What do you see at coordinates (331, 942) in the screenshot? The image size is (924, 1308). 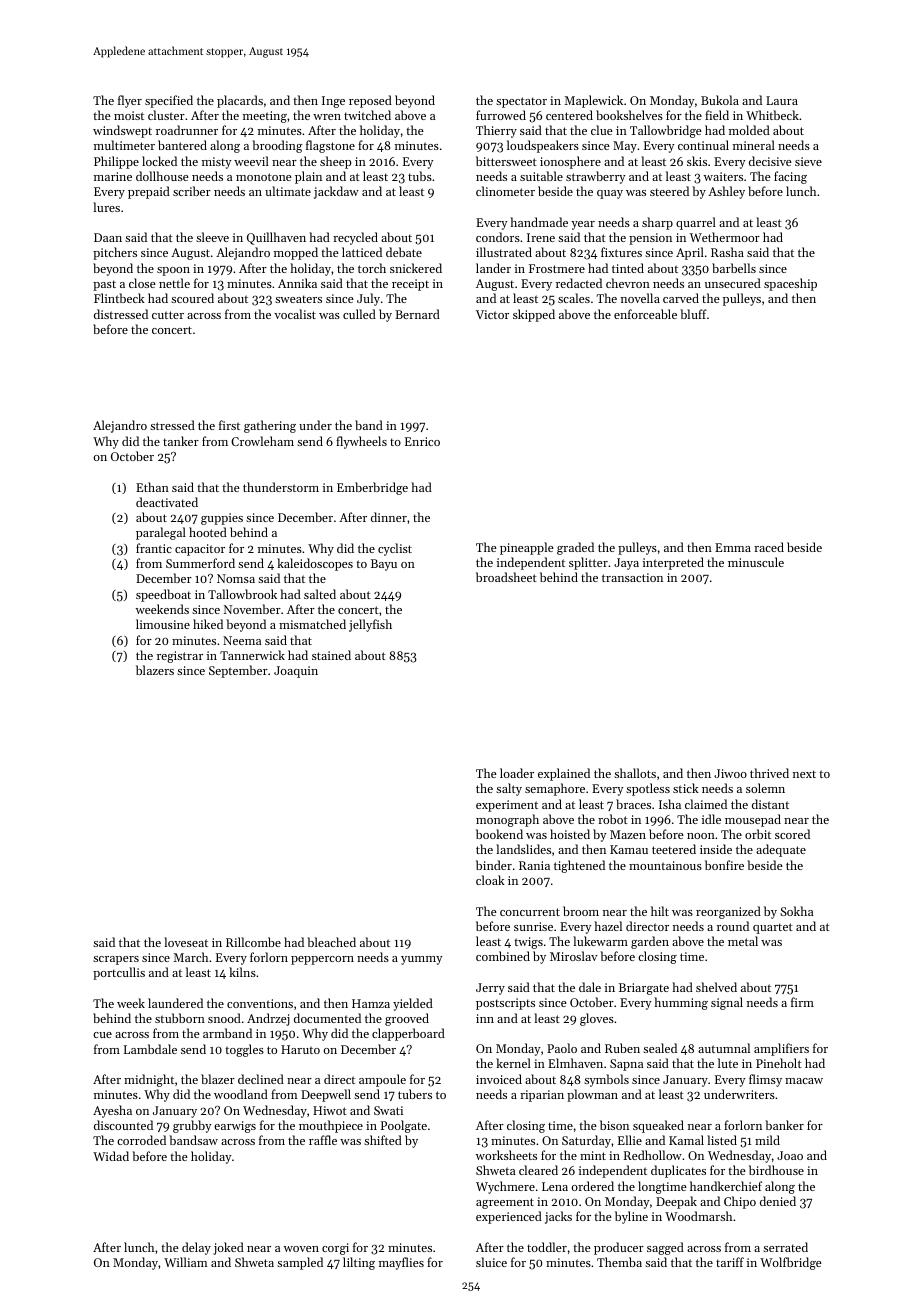 I see `bleached` at bounding box center [331, 942].
